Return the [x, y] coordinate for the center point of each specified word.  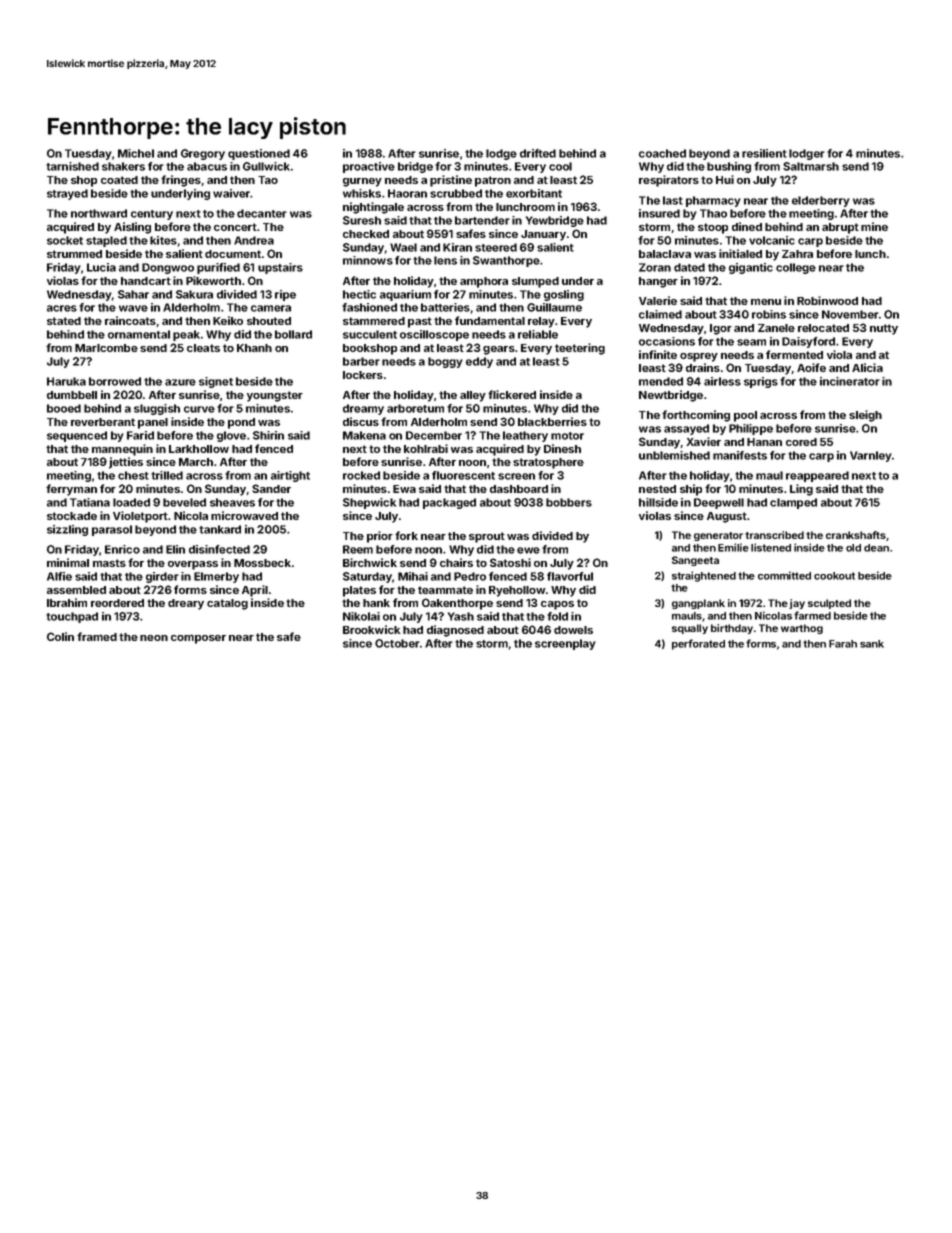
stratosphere [548, 463]
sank [872, 644]
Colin [60, 636]
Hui [725, 179]
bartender [482, 220]
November [850, 314]
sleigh [865, 416]
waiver [232, 193]
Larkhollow [199, 449]
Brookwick [371, 629]
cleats [203, 348]
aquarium [405, 295]
